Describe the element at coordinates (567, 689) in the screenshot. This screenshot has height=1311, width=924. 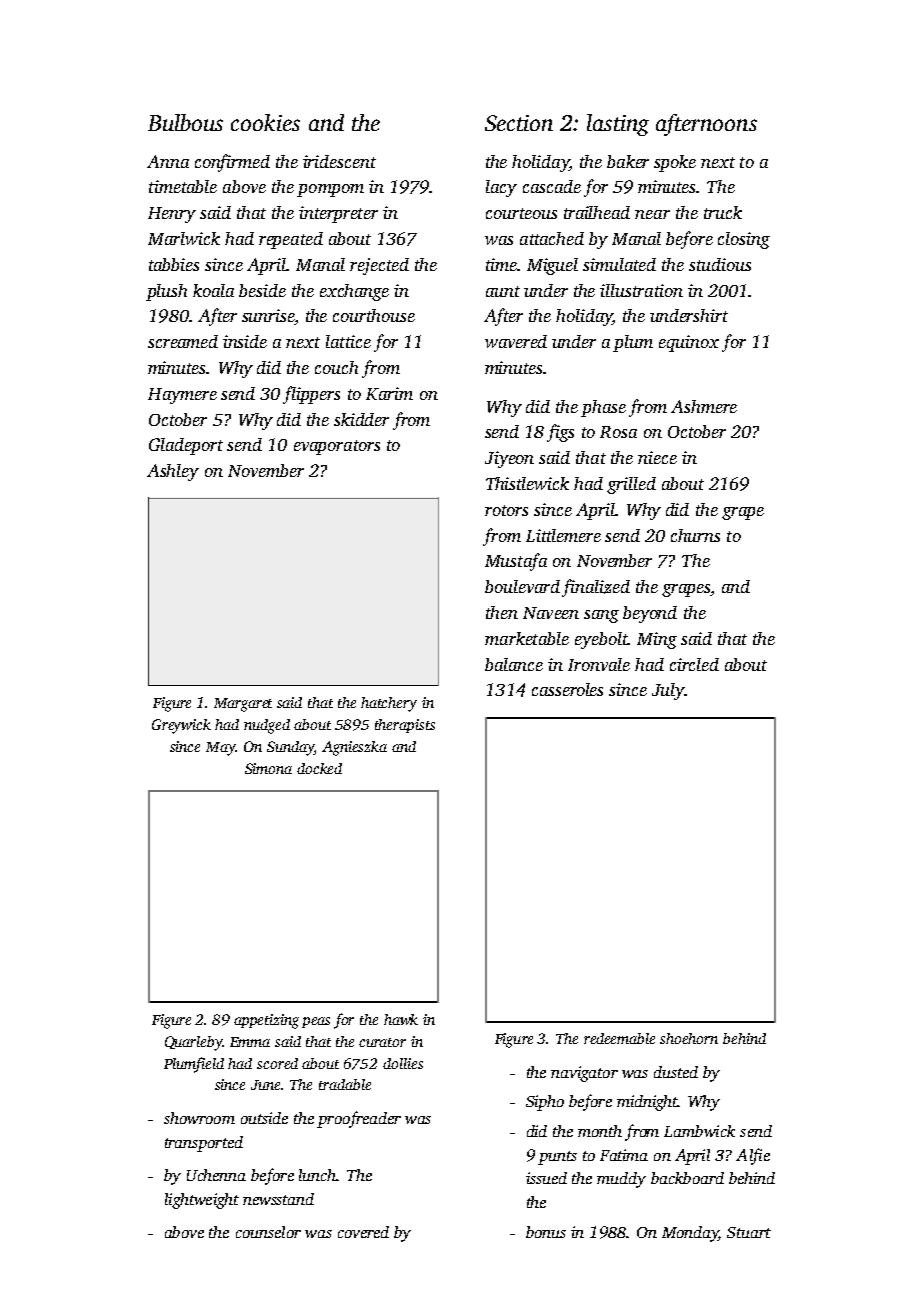
I see `casseroles` at that location.
